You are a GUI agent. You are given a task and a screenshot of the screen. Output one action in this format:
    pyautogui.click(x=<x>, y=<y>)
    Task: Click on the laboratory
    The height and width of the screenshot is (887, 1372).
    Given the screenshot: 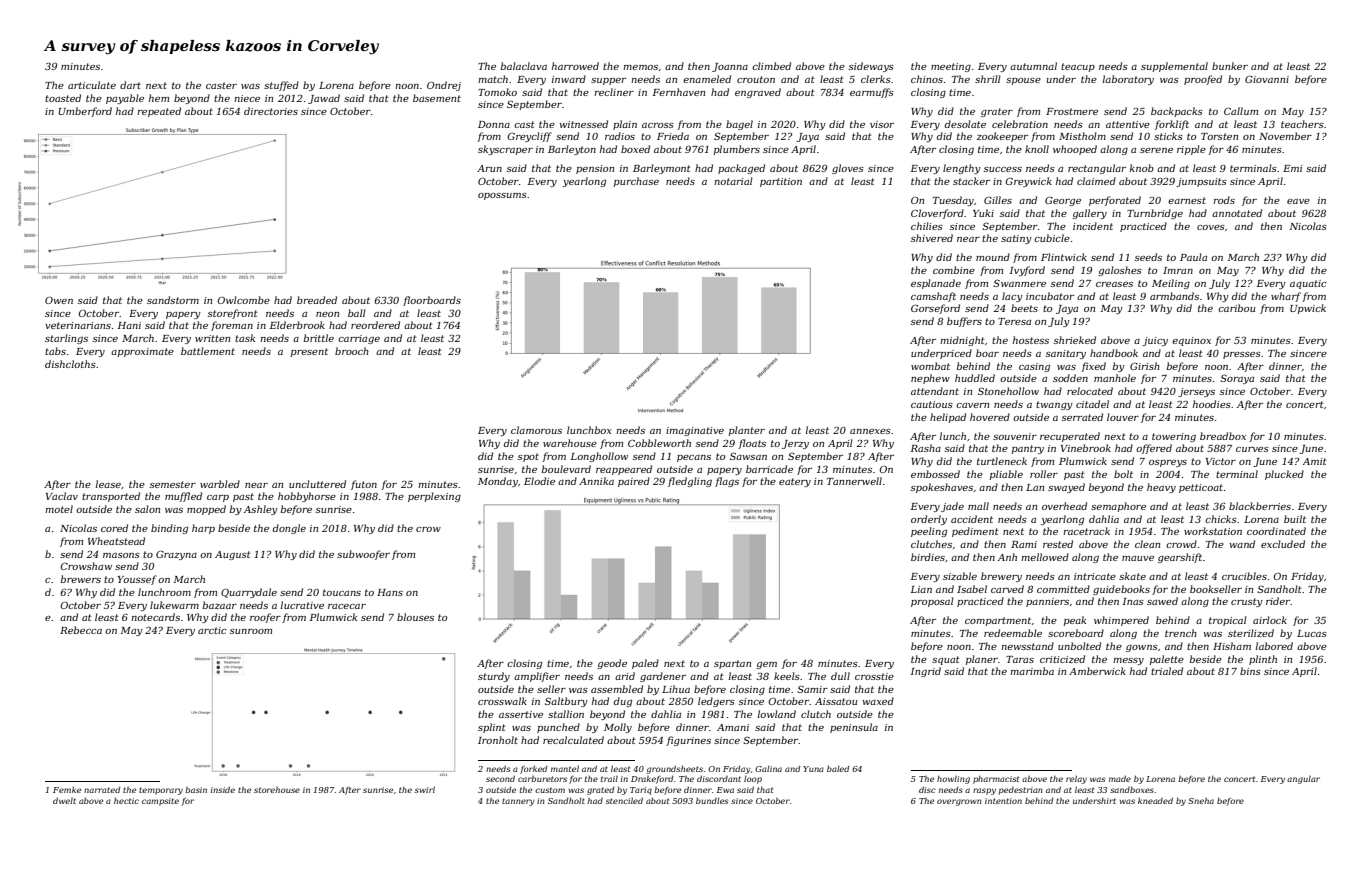 What is the action you would take?
    pyautogui.click(x=1128, y=80)
